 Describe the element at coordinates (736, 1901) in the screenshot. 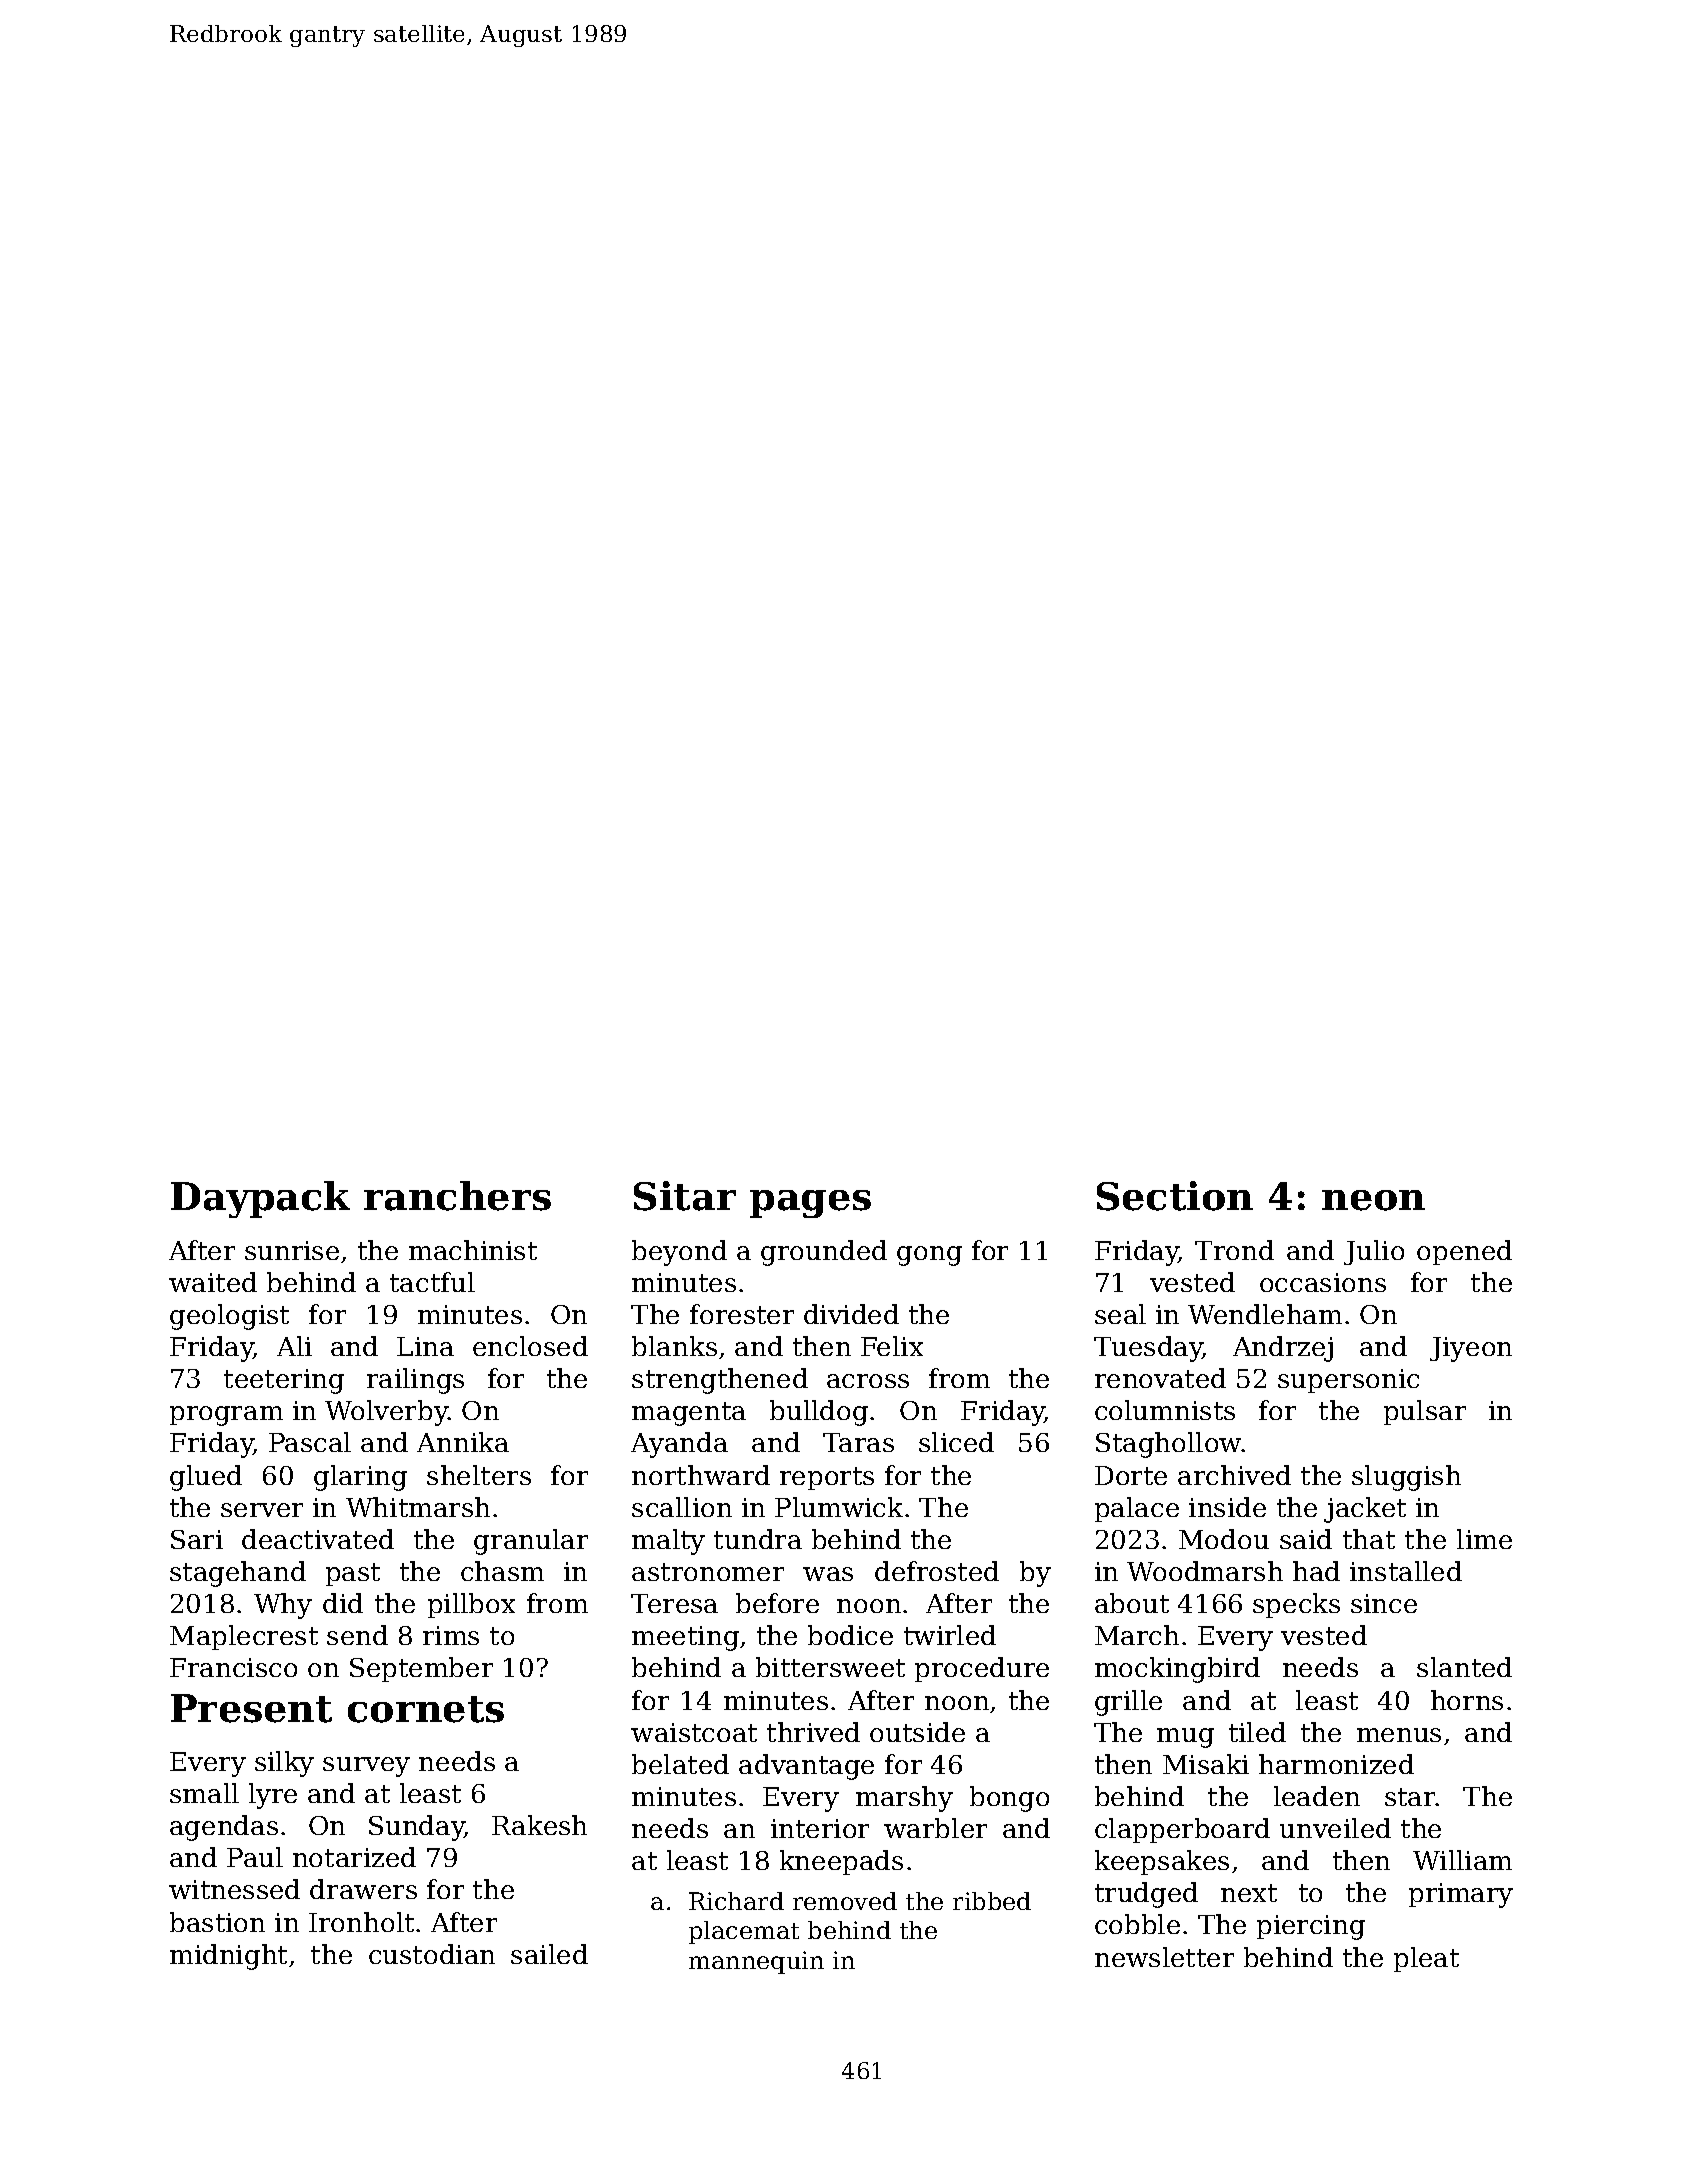

I see `Richard` at that location.
